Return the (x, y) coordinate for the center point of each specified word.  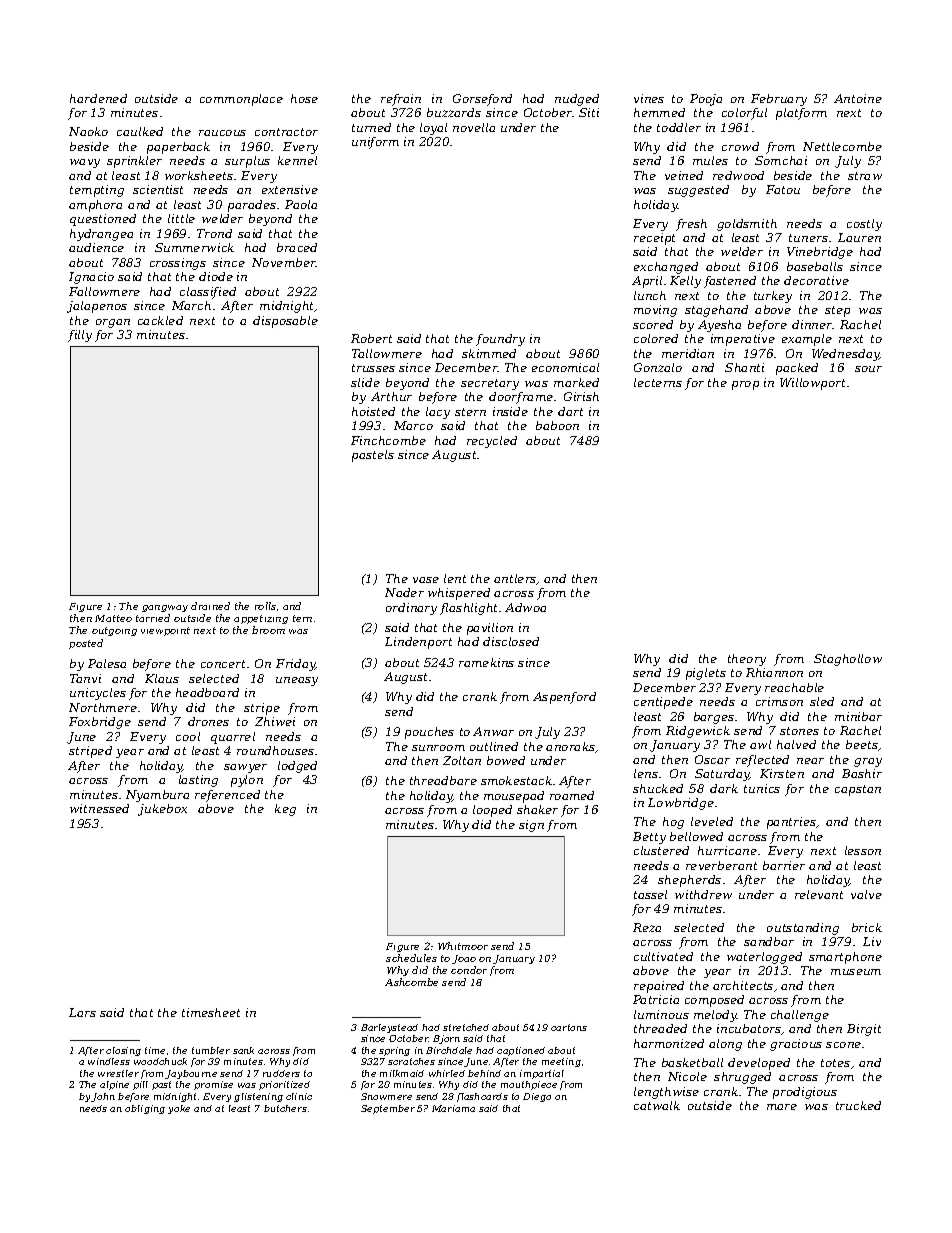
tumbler (211, 1050)
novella (474, 127)
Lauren (859, 237)
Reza (647, 927)
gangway (165, 608)
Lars (82, 1012)
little (181, 218)
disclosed (511, 641)
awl (760, 744)
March (191, 305)
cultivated (663, 956)
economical (565, 367)
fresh (691, 225)
